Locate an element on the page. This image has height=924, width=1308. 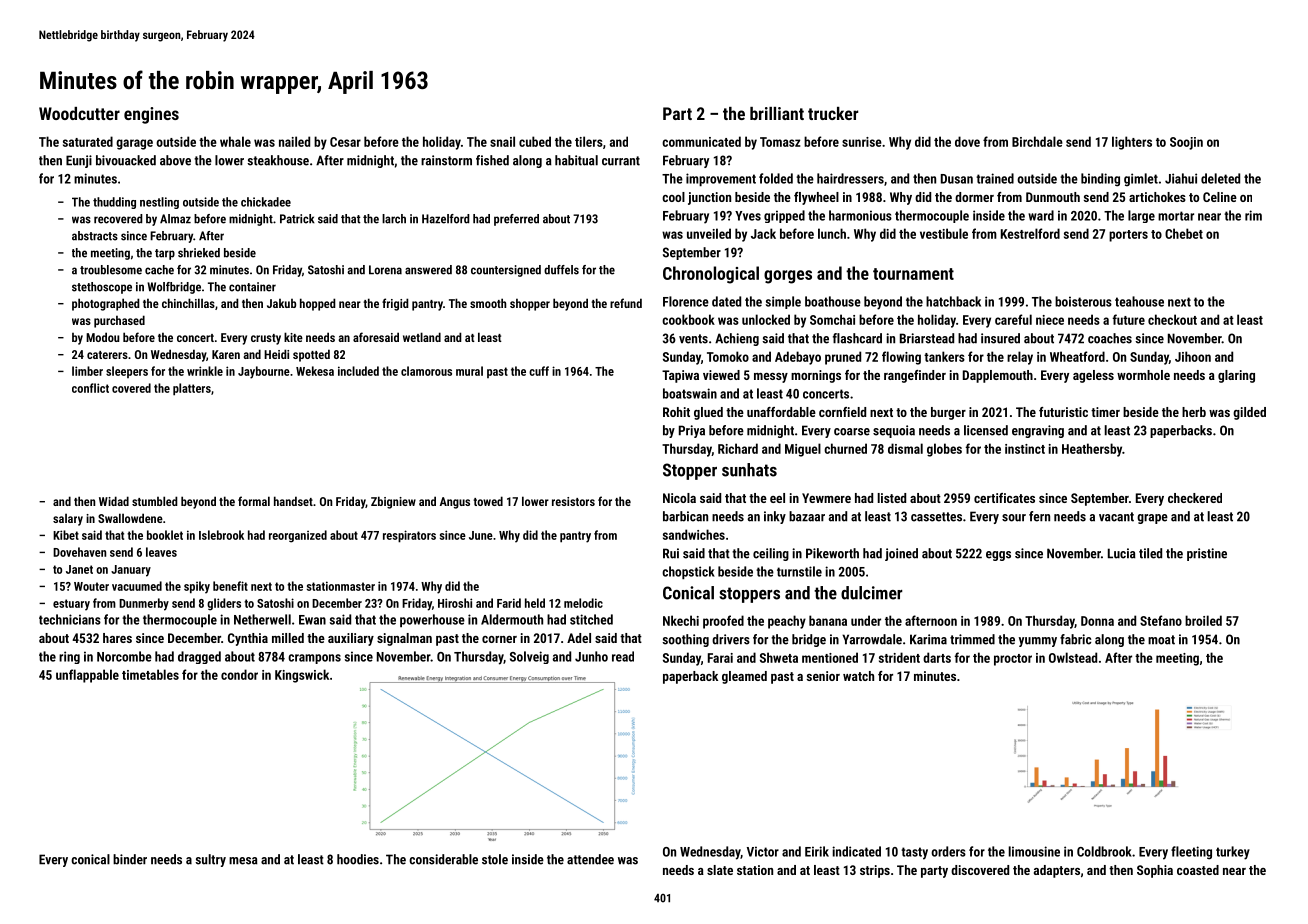
binder is located at coordinates (130, 859).
